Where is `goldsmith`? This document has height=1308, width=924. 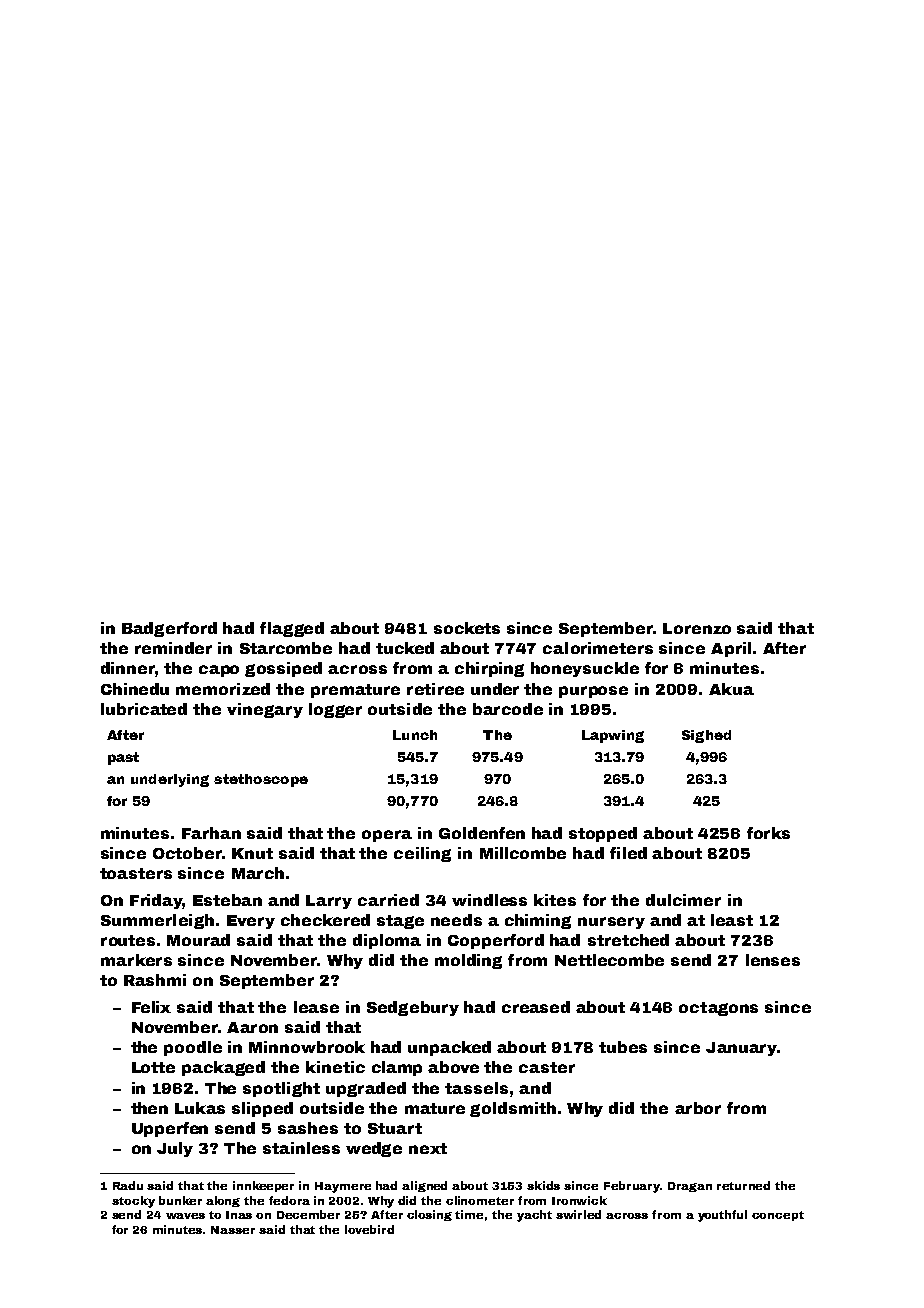 goldsmith is located at coordinates (513, 1109).
